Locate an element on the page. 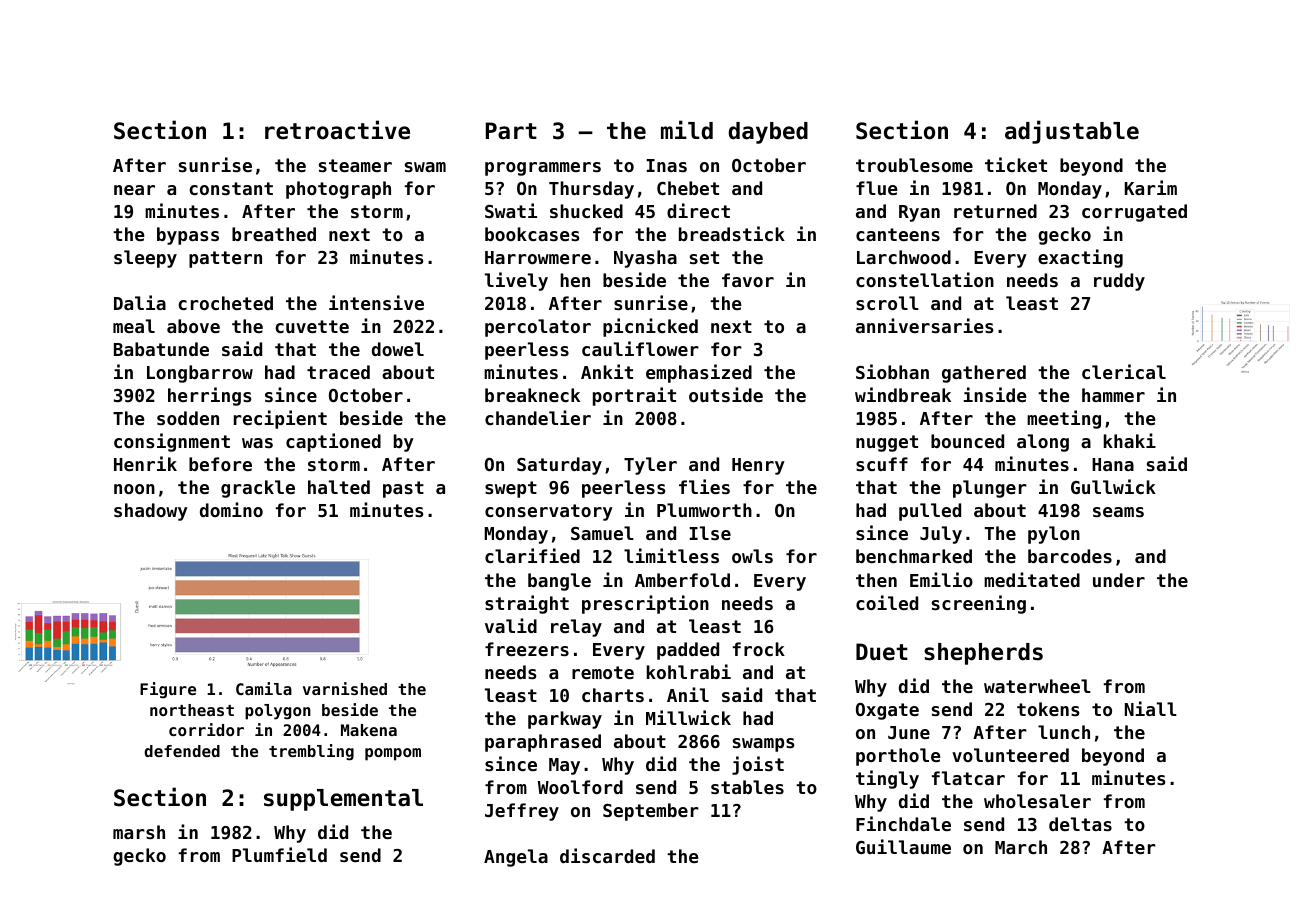 The height and width of the image is (924, 1308). under is located at coordinates (1119, 580).
